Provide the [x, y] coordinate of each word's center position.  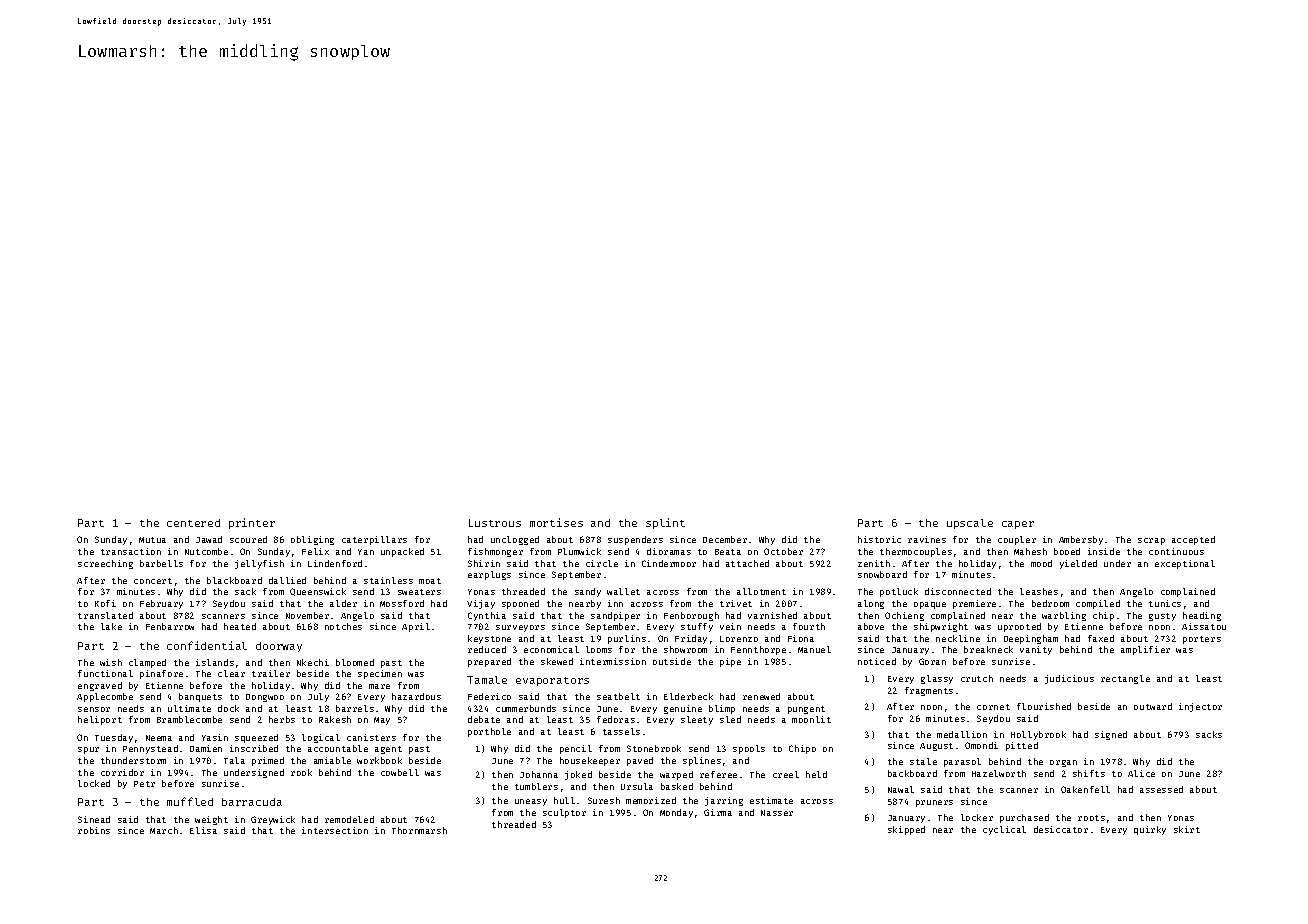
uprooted [1019, 627]
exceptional [1185, 564]
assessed [1161, 789]
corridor [122, 772]
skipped [906, 830]
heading [1202, 616]
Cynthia [487, 616]
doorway [279, 647]
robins [94, 830]
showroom [685, 649]
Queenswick [318, 592]
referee [718, 774]
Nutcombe [206, 551]
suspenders [635, 540]
